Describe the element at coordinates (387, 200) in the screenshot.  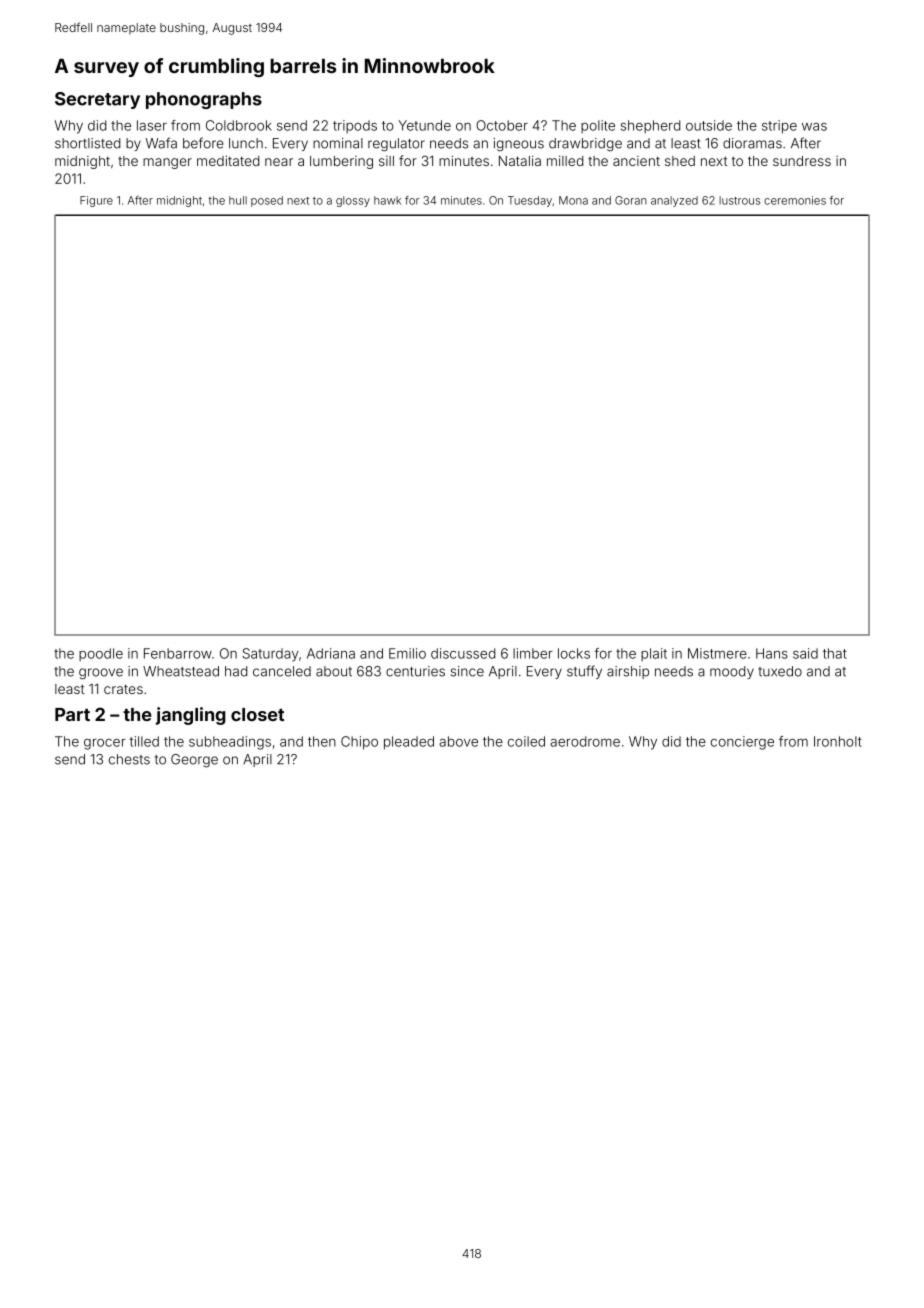
I see `hawk` at that location.
